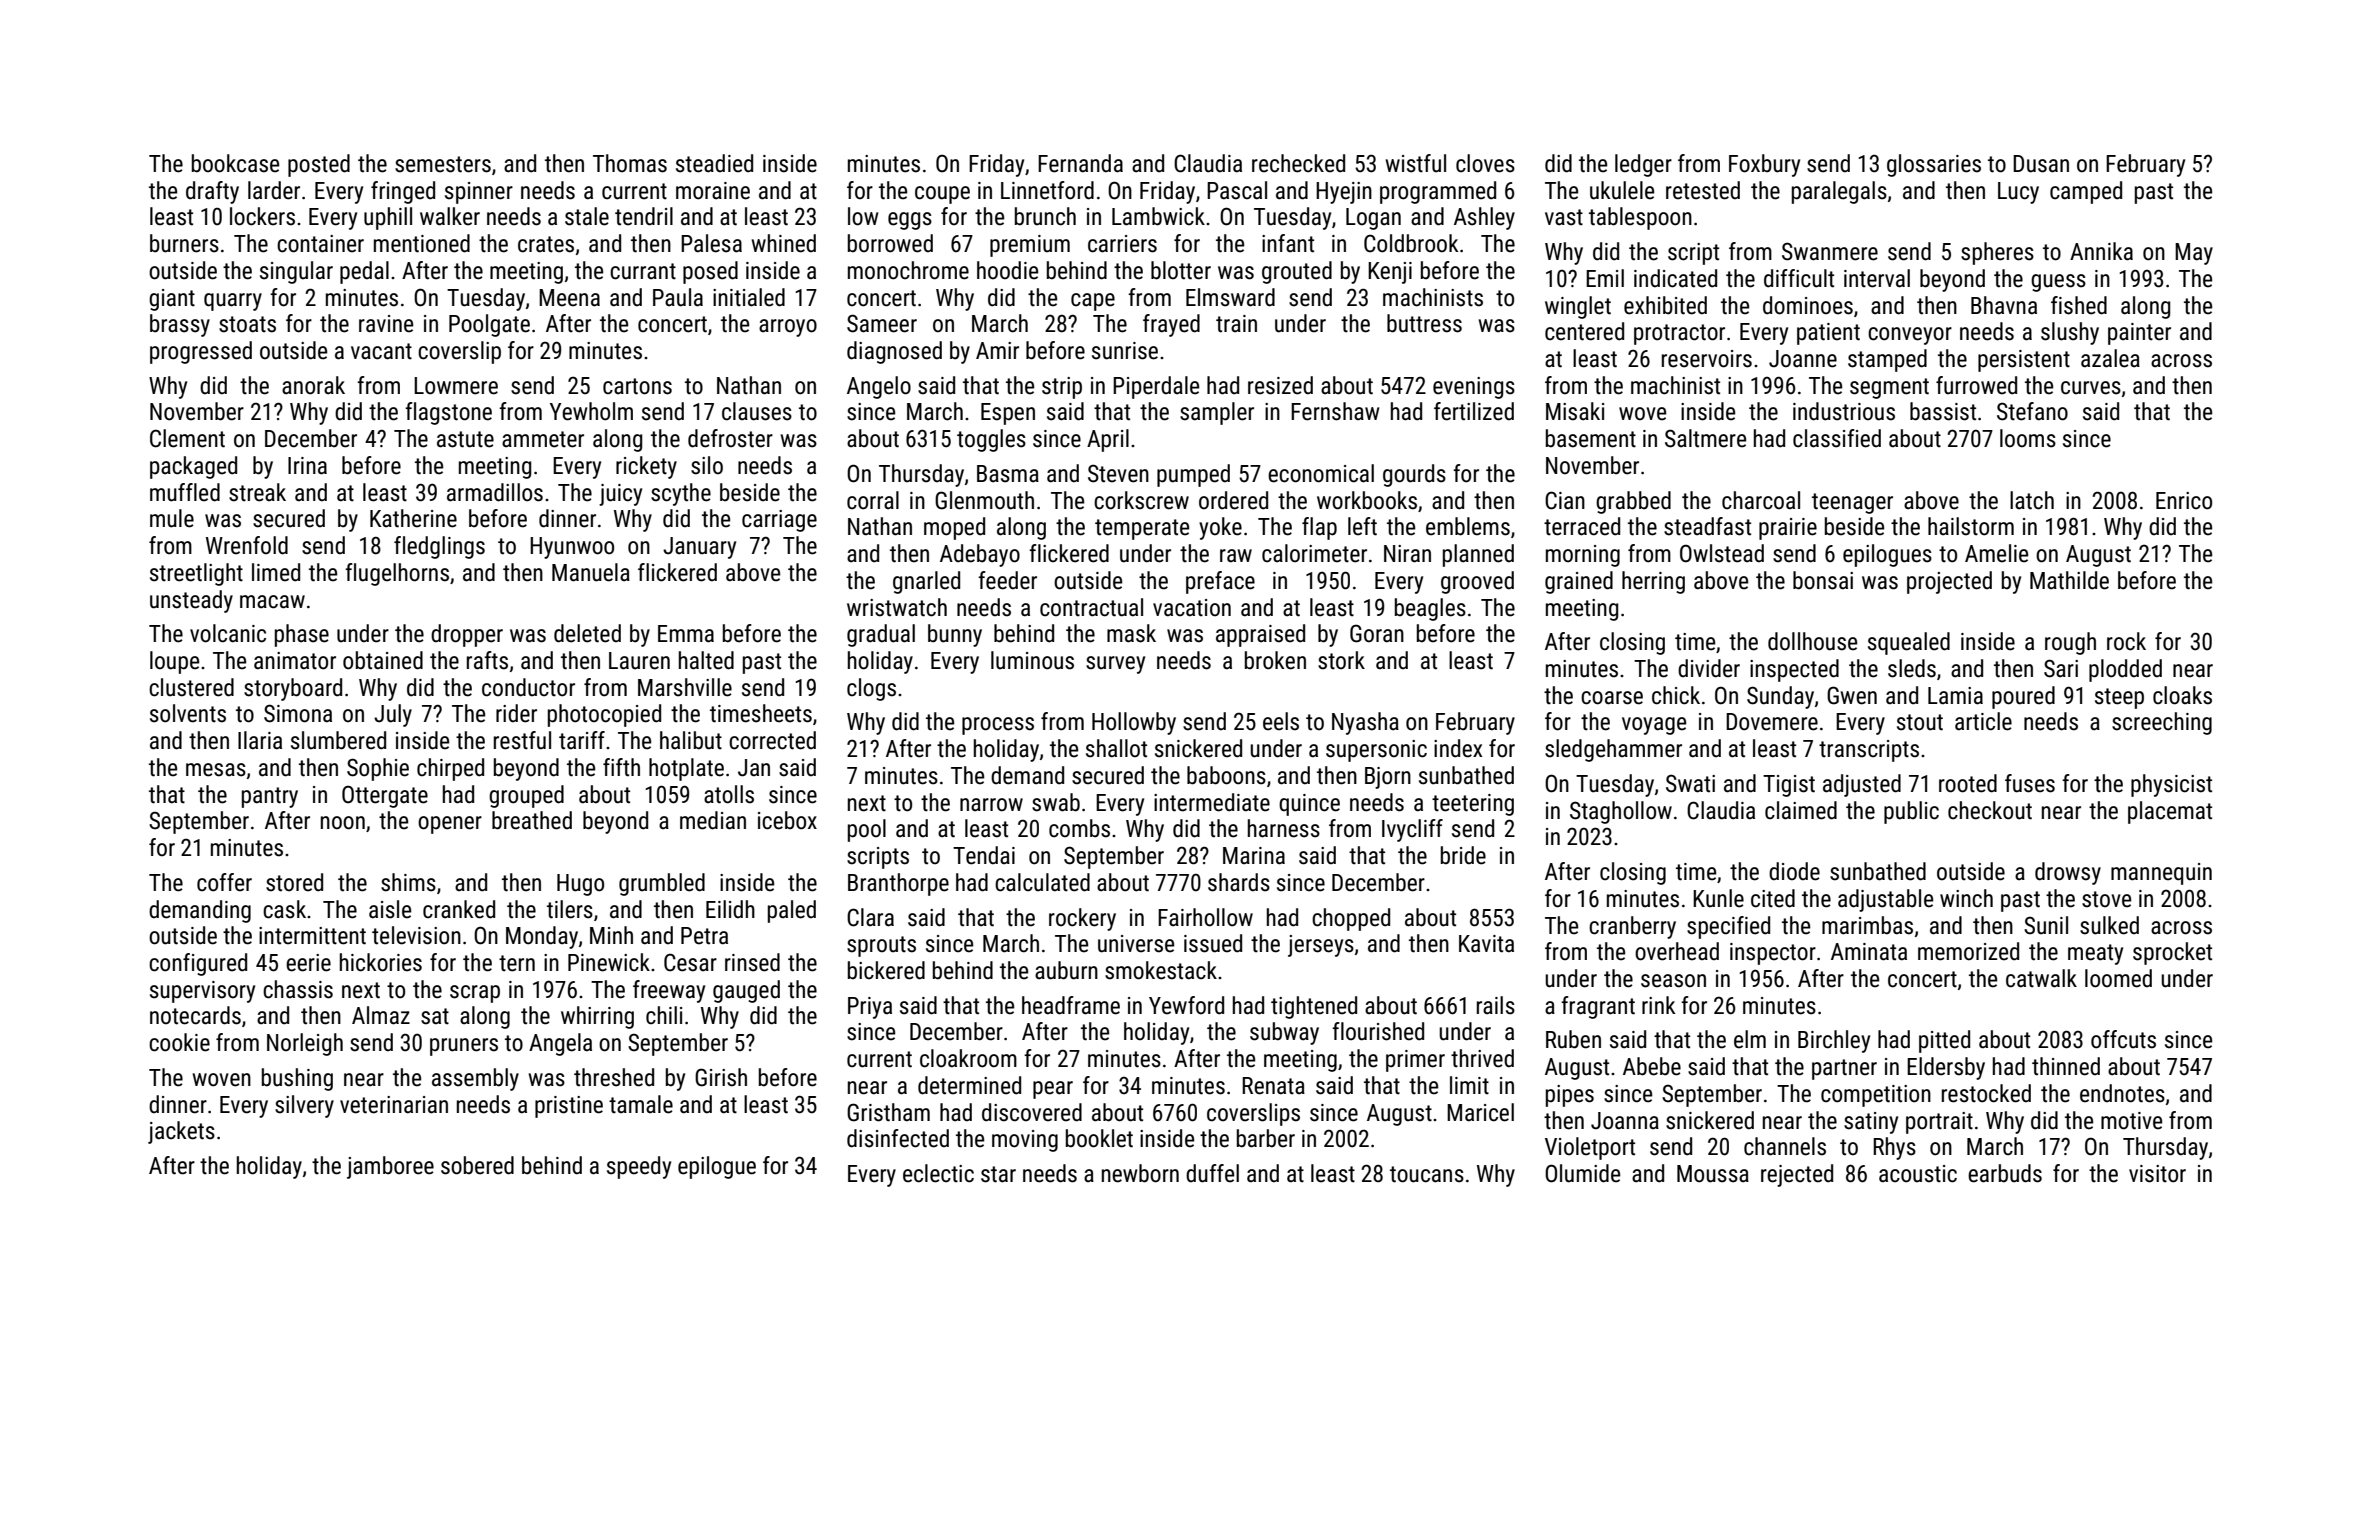 The width and height of the document is (2362, 1529). Describe the element at coordinates (1794, 670) in the document. I see `inspected` at that location.
